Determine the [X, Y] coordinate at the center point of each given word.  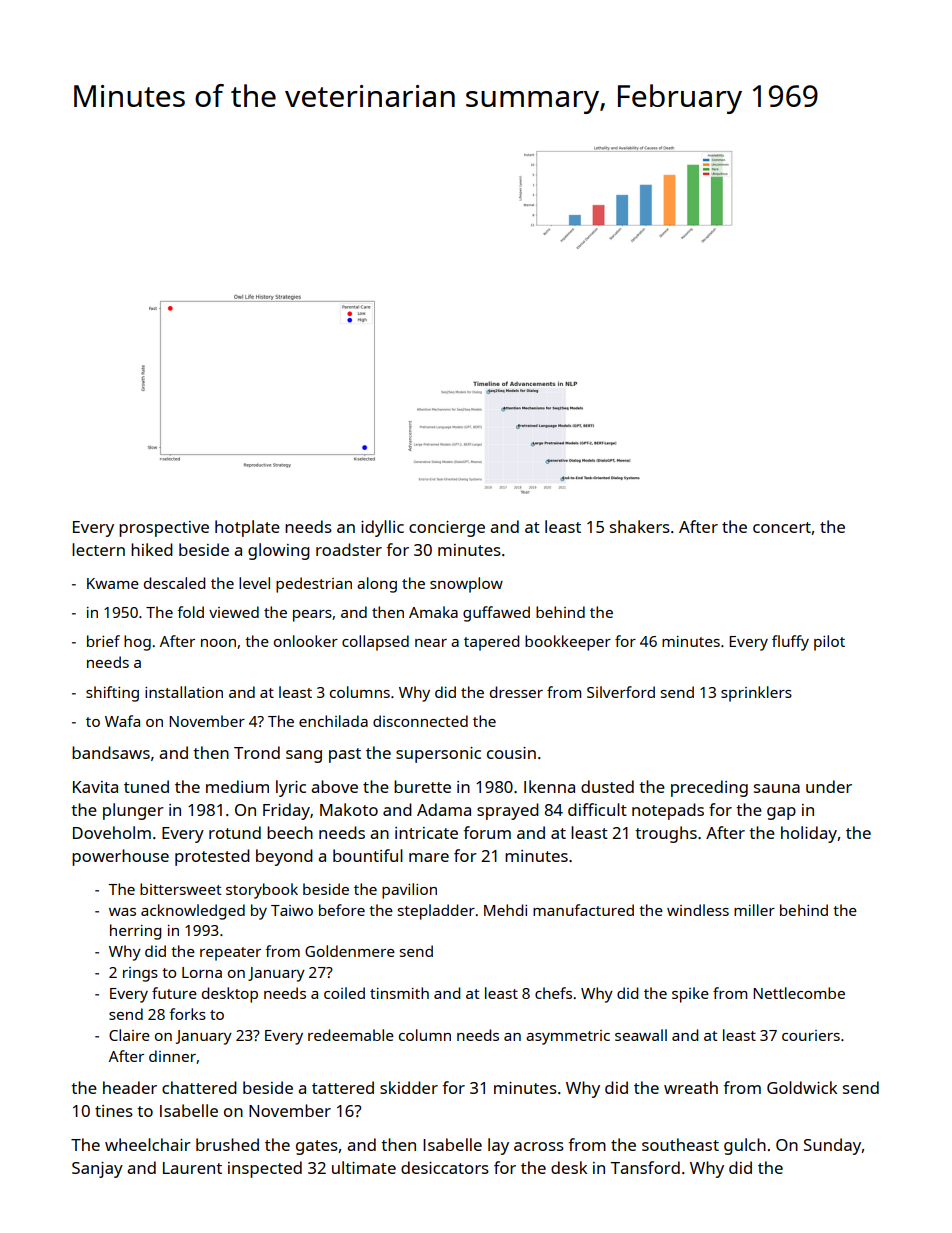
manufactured [583, 910]
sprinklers [756, 694]
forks [187, 1014]
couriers [811, 1035]
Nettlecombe [799, 993]
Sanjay [97, 1170]
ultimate [364, 1167]
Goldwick [802, 1087]
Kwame [113, 583]
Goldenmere [350, 951]
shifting [112, 694]
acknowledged [193, 912]
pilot [829, 643]
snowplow [466, 585]
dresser [516, 692]
